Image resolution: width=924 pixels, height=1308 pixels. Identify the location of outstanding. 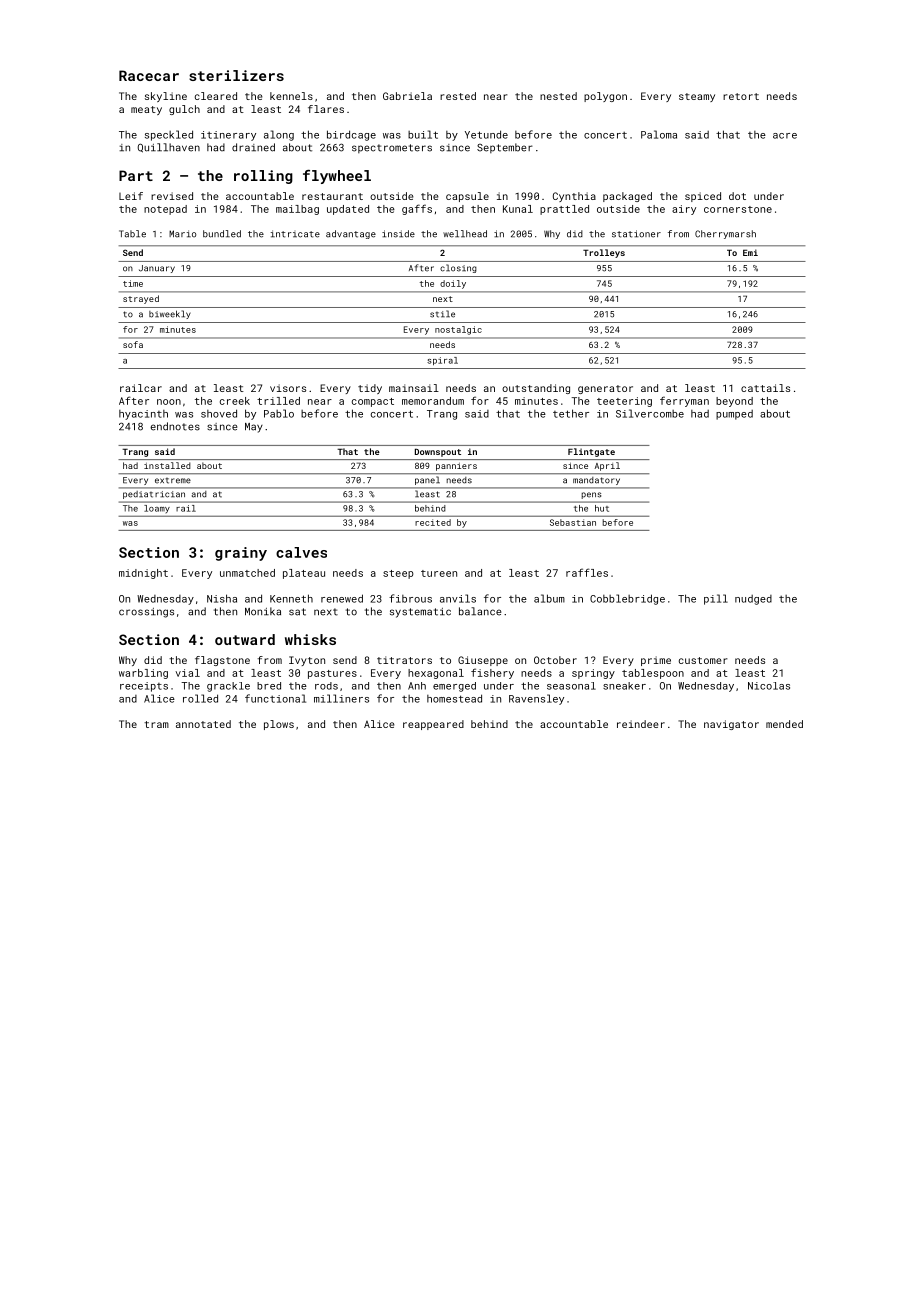
(536, 389).
